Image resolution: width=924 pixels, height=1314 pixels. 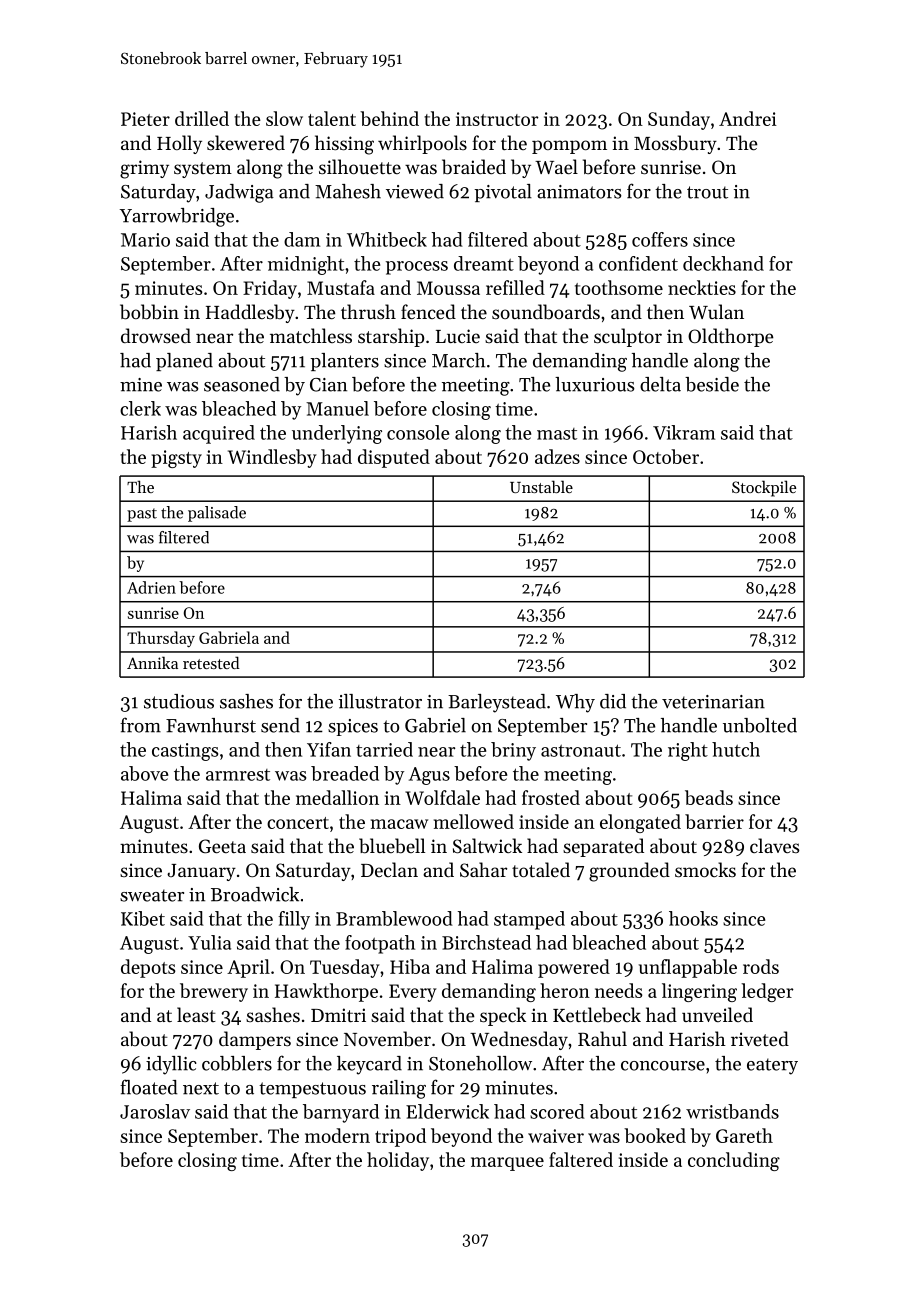 What do you see at coordinates (748, 118) in the page?
I see `Andrei` at bounding box center [748, 118].
